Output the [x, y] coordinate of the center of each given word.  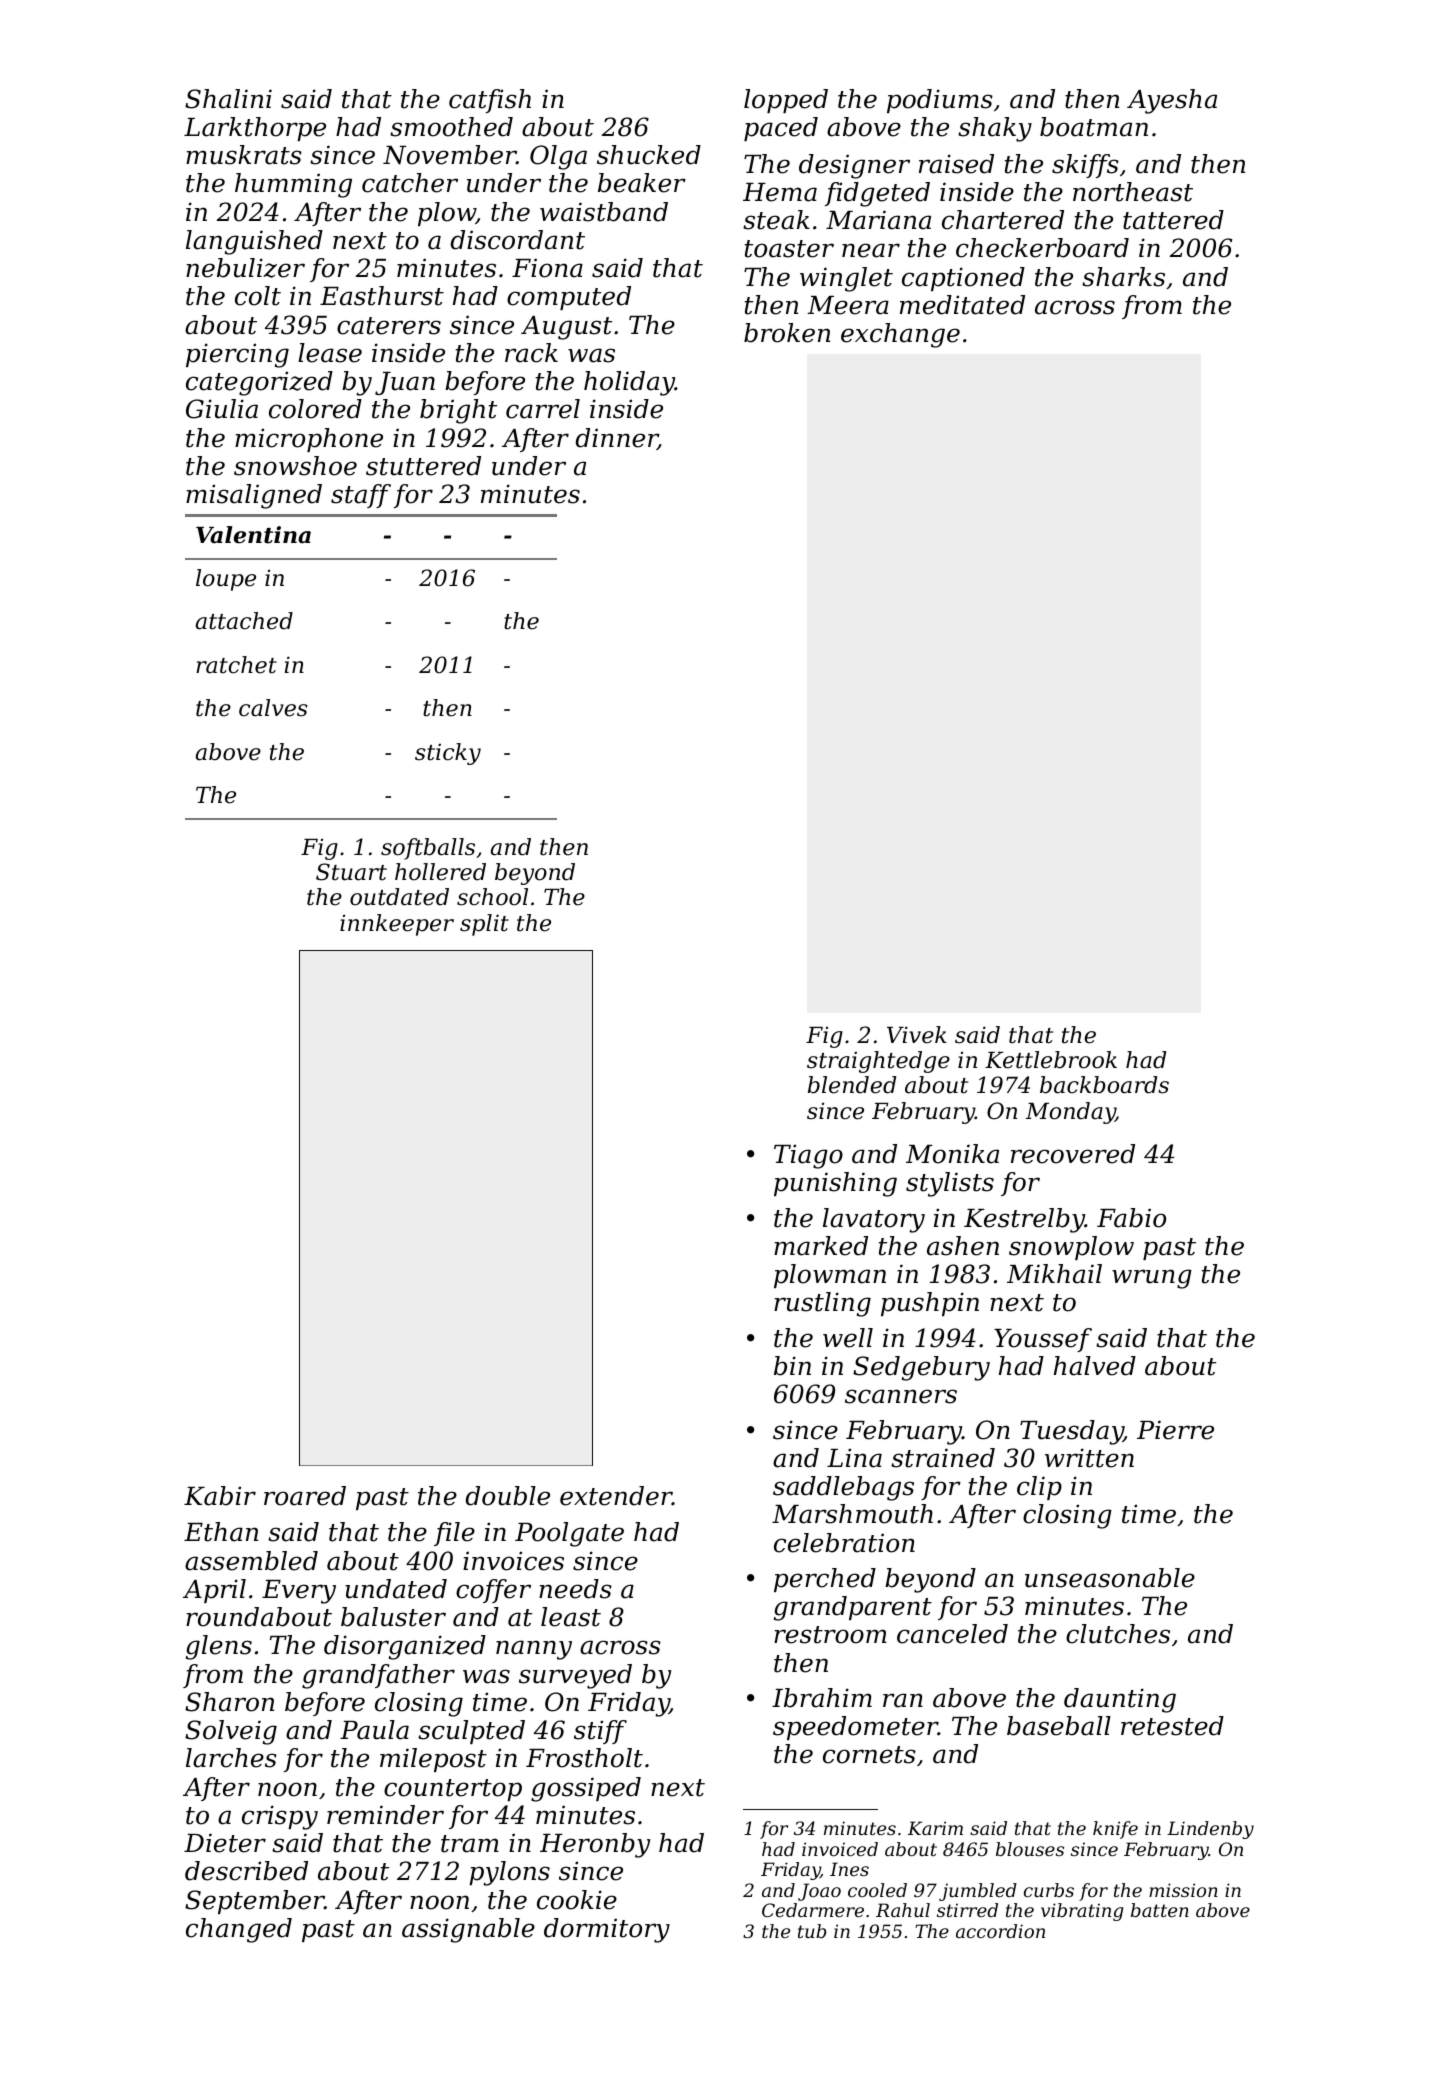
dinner [617, 439]
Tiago [808, 1156]
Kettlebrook [1051, 1060]
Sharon [229, 1702]
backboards [1104, 1085]
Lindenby [1210, 1830]
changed [239, 1930]
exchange [900, 335]
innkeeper [397, 925]
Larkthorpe [255, 129]
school [492, 897]
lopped [786, 101]
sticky [448, 754]
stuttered [423, 466]
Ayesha [1172, 101]
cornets [869, 1755]
